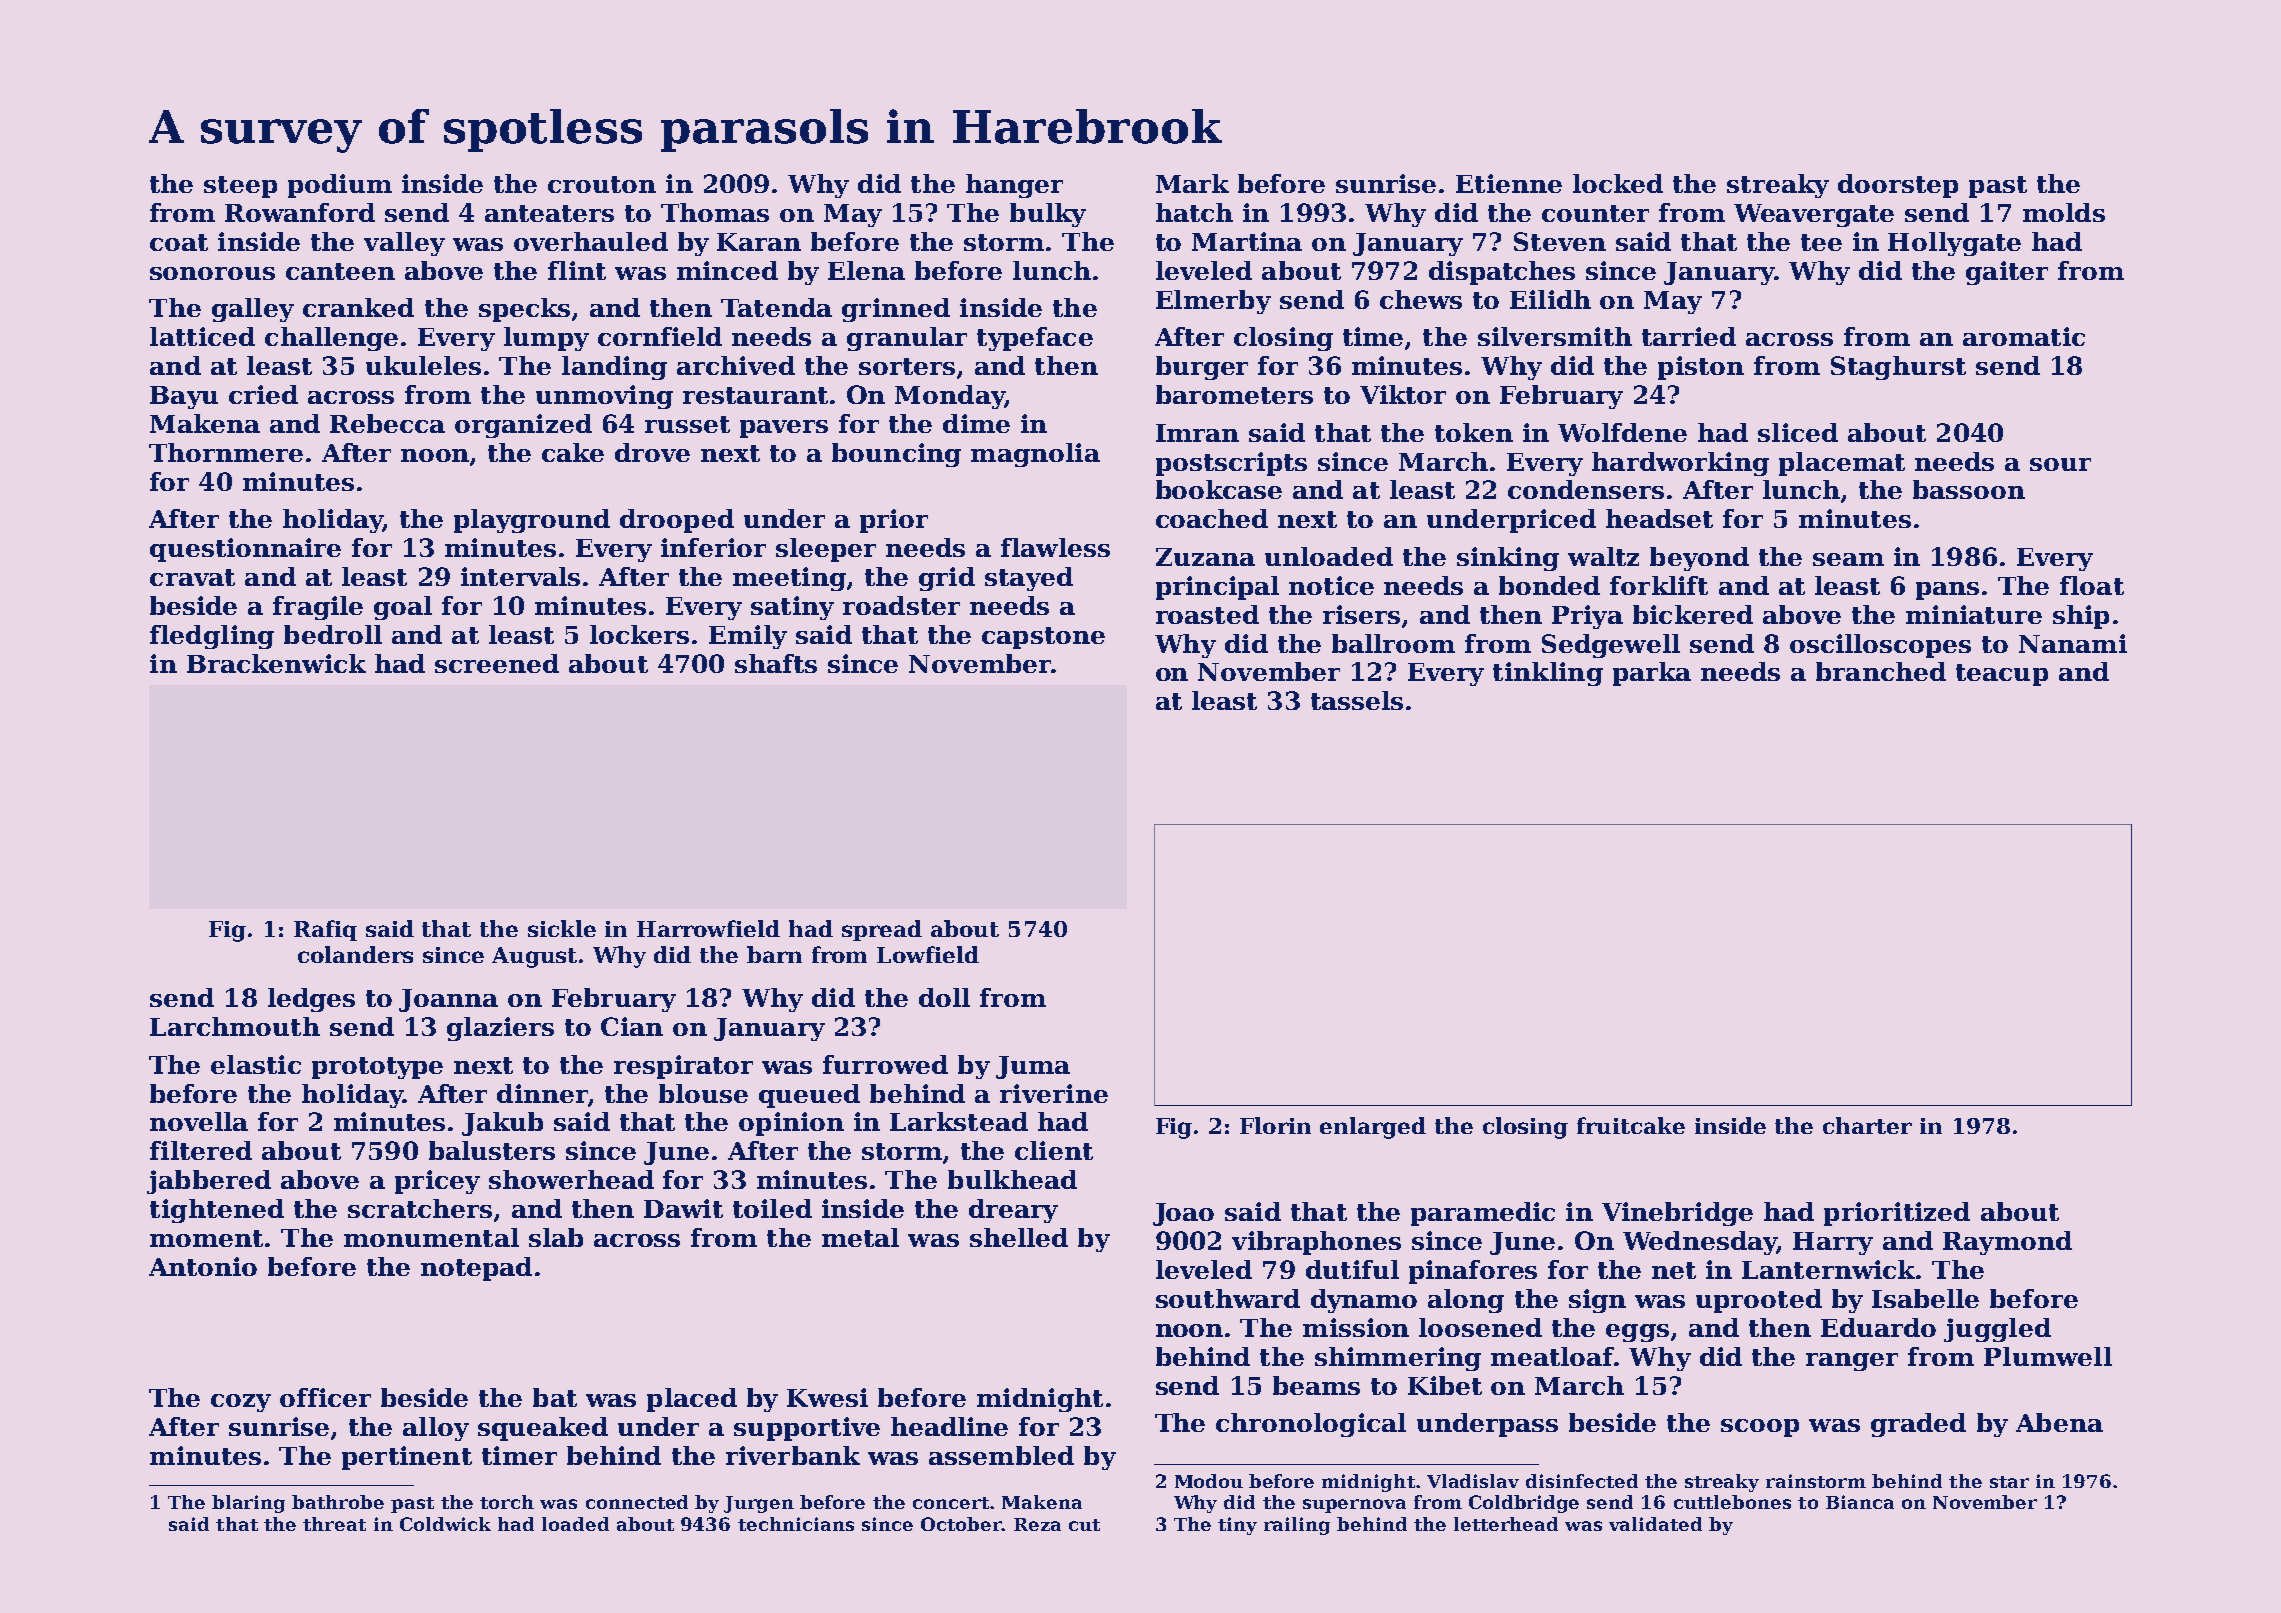  Describe the element at coordinates (1019, 1237) in the page. I see `shelled` at that location.
